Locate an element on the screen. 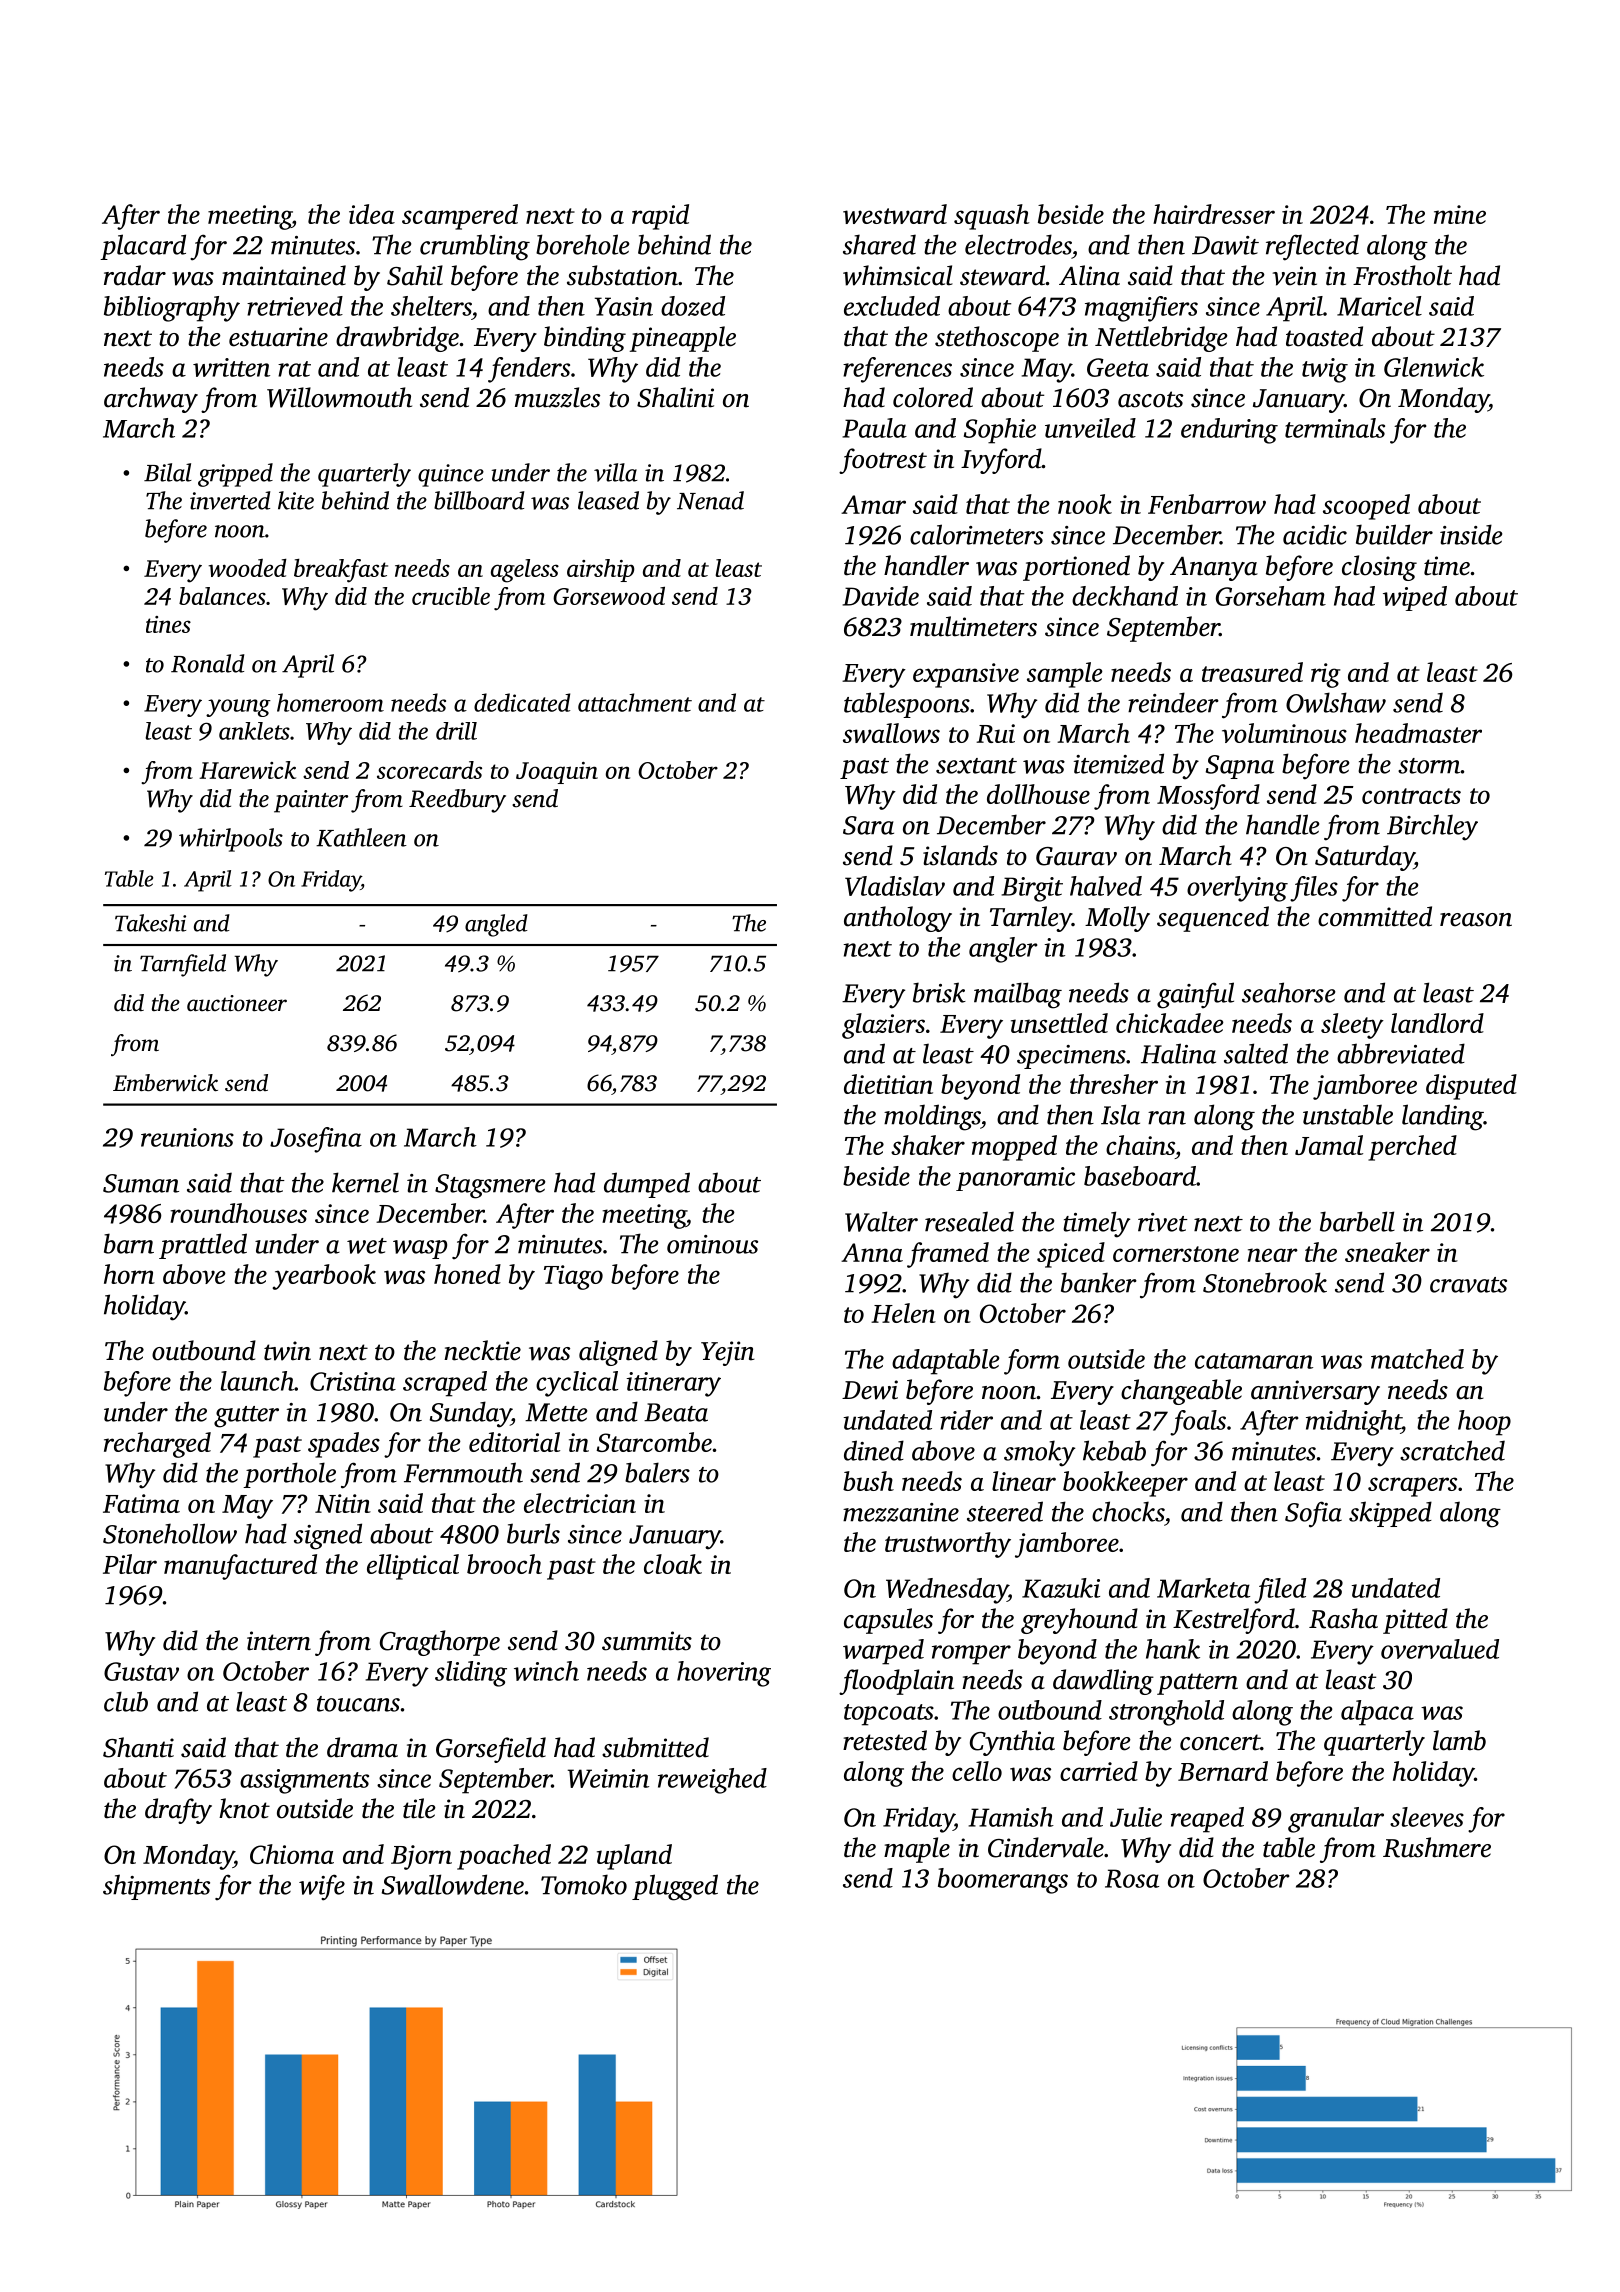  storm is located at coordinates (1429, 766).
